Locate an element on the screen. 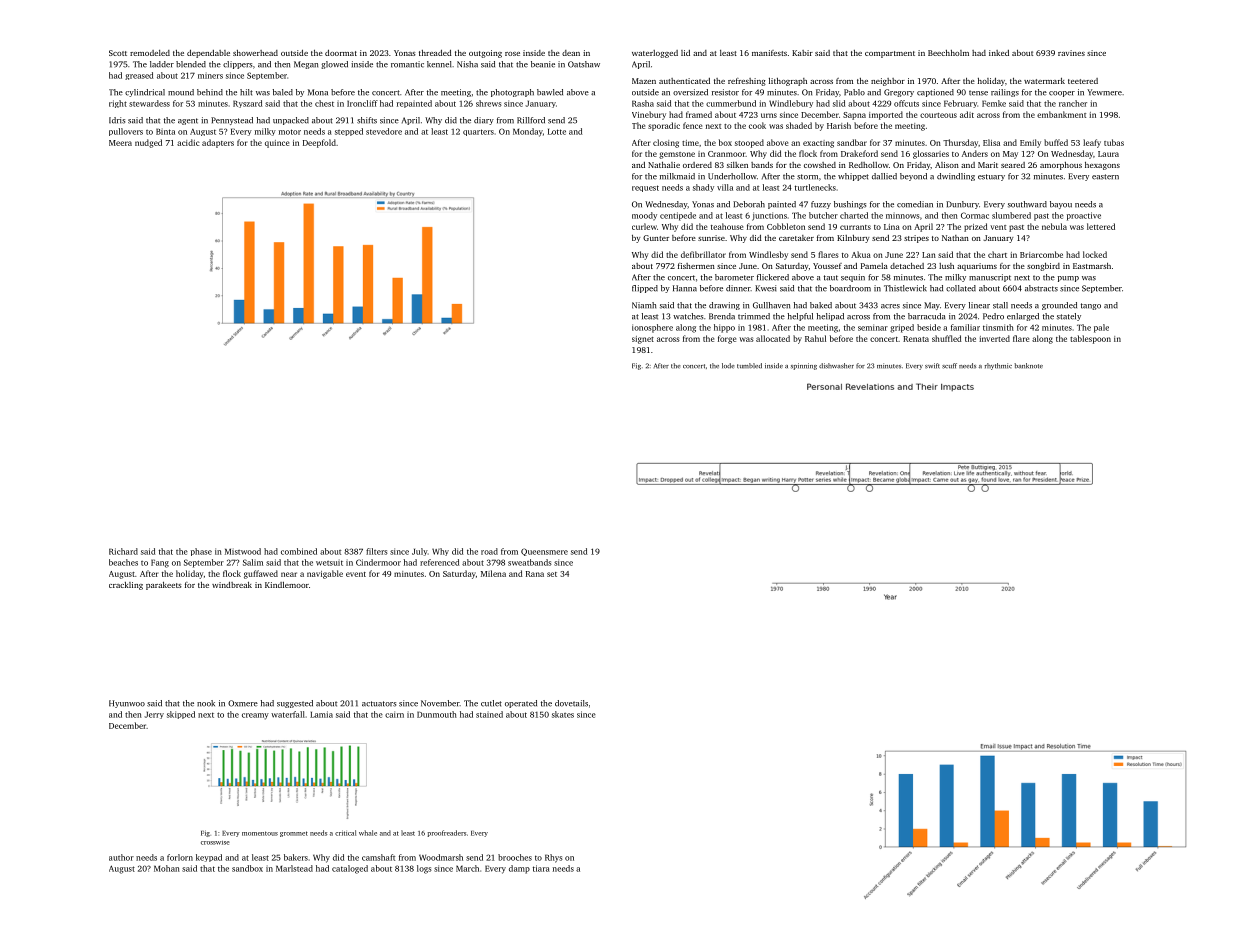 The height and width of the screenshot is (952, 1233). combined is located at coordinates (299, 551).
